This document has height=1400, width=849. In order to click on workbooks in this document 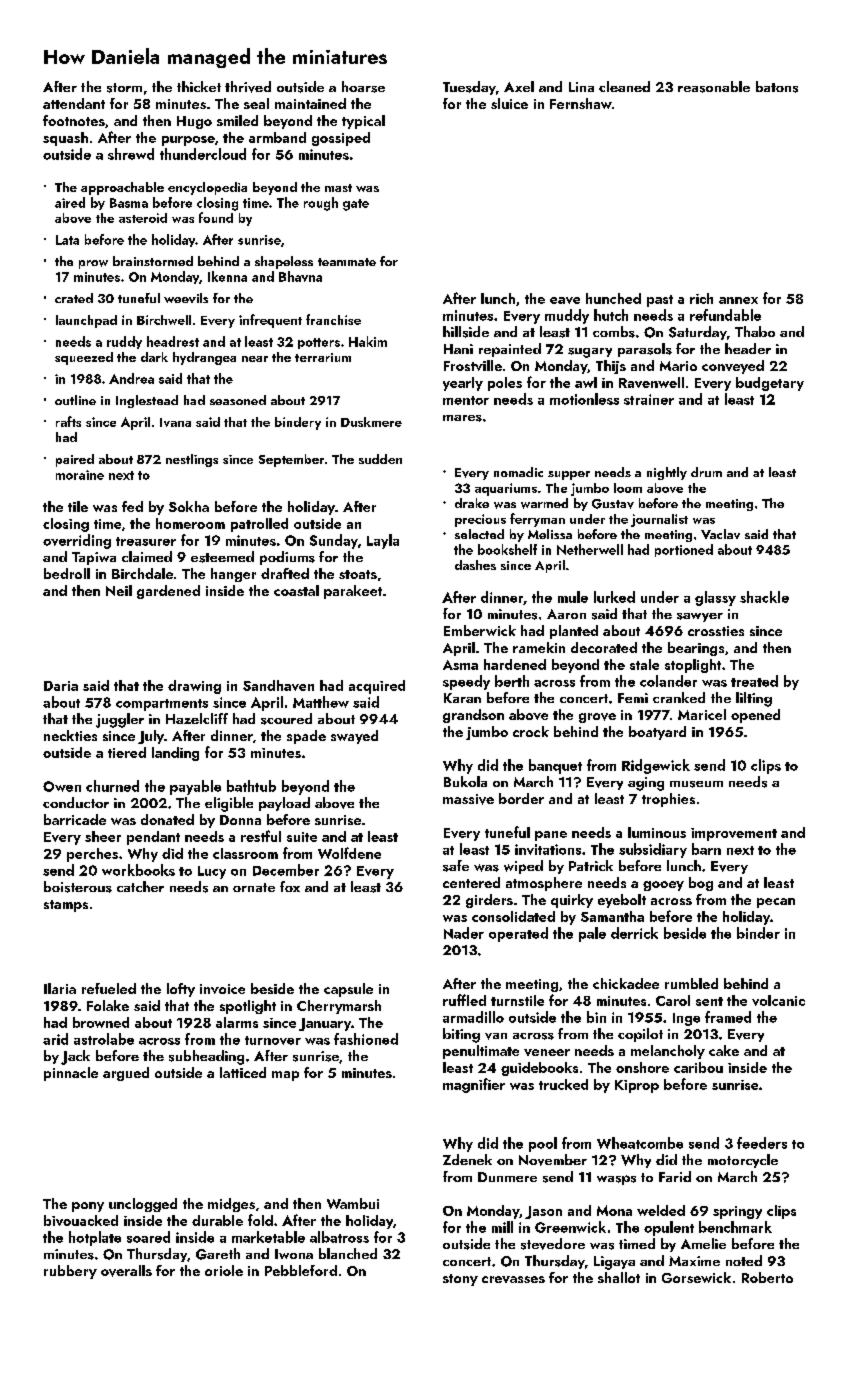, I will do `click(138, 870)`.
